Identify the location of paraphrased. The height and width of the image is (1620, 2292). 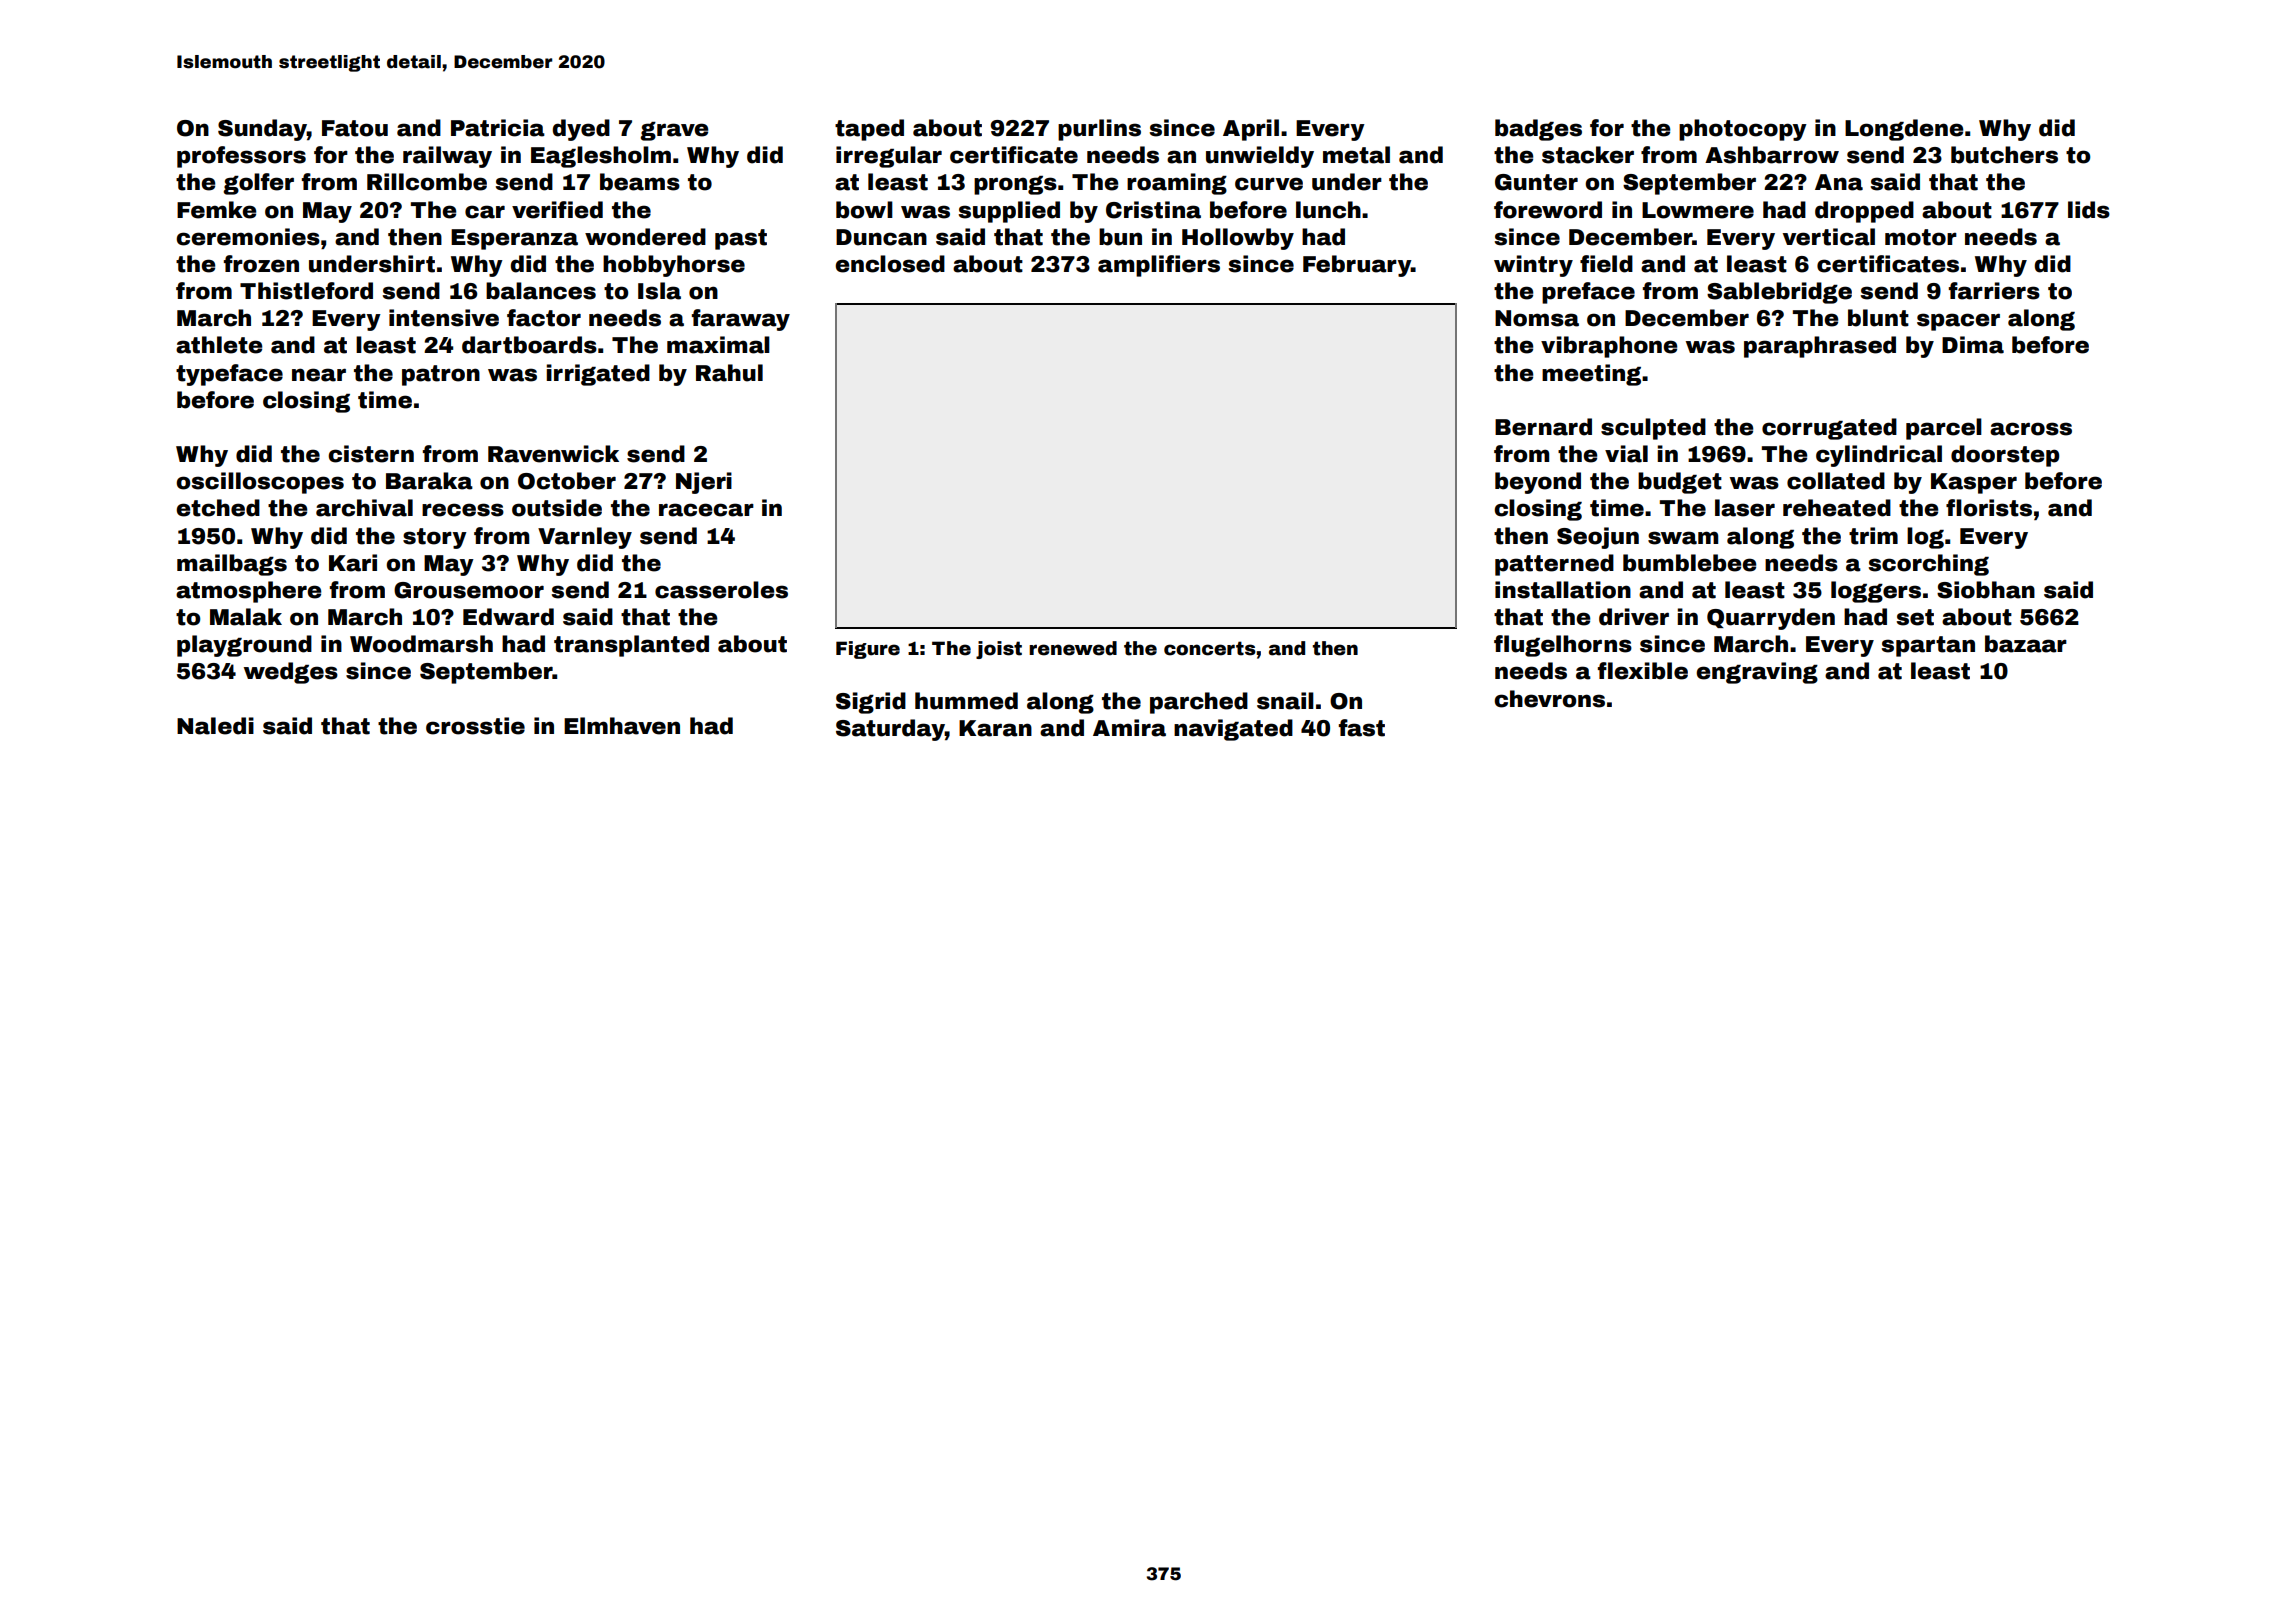
(1820, 347).
